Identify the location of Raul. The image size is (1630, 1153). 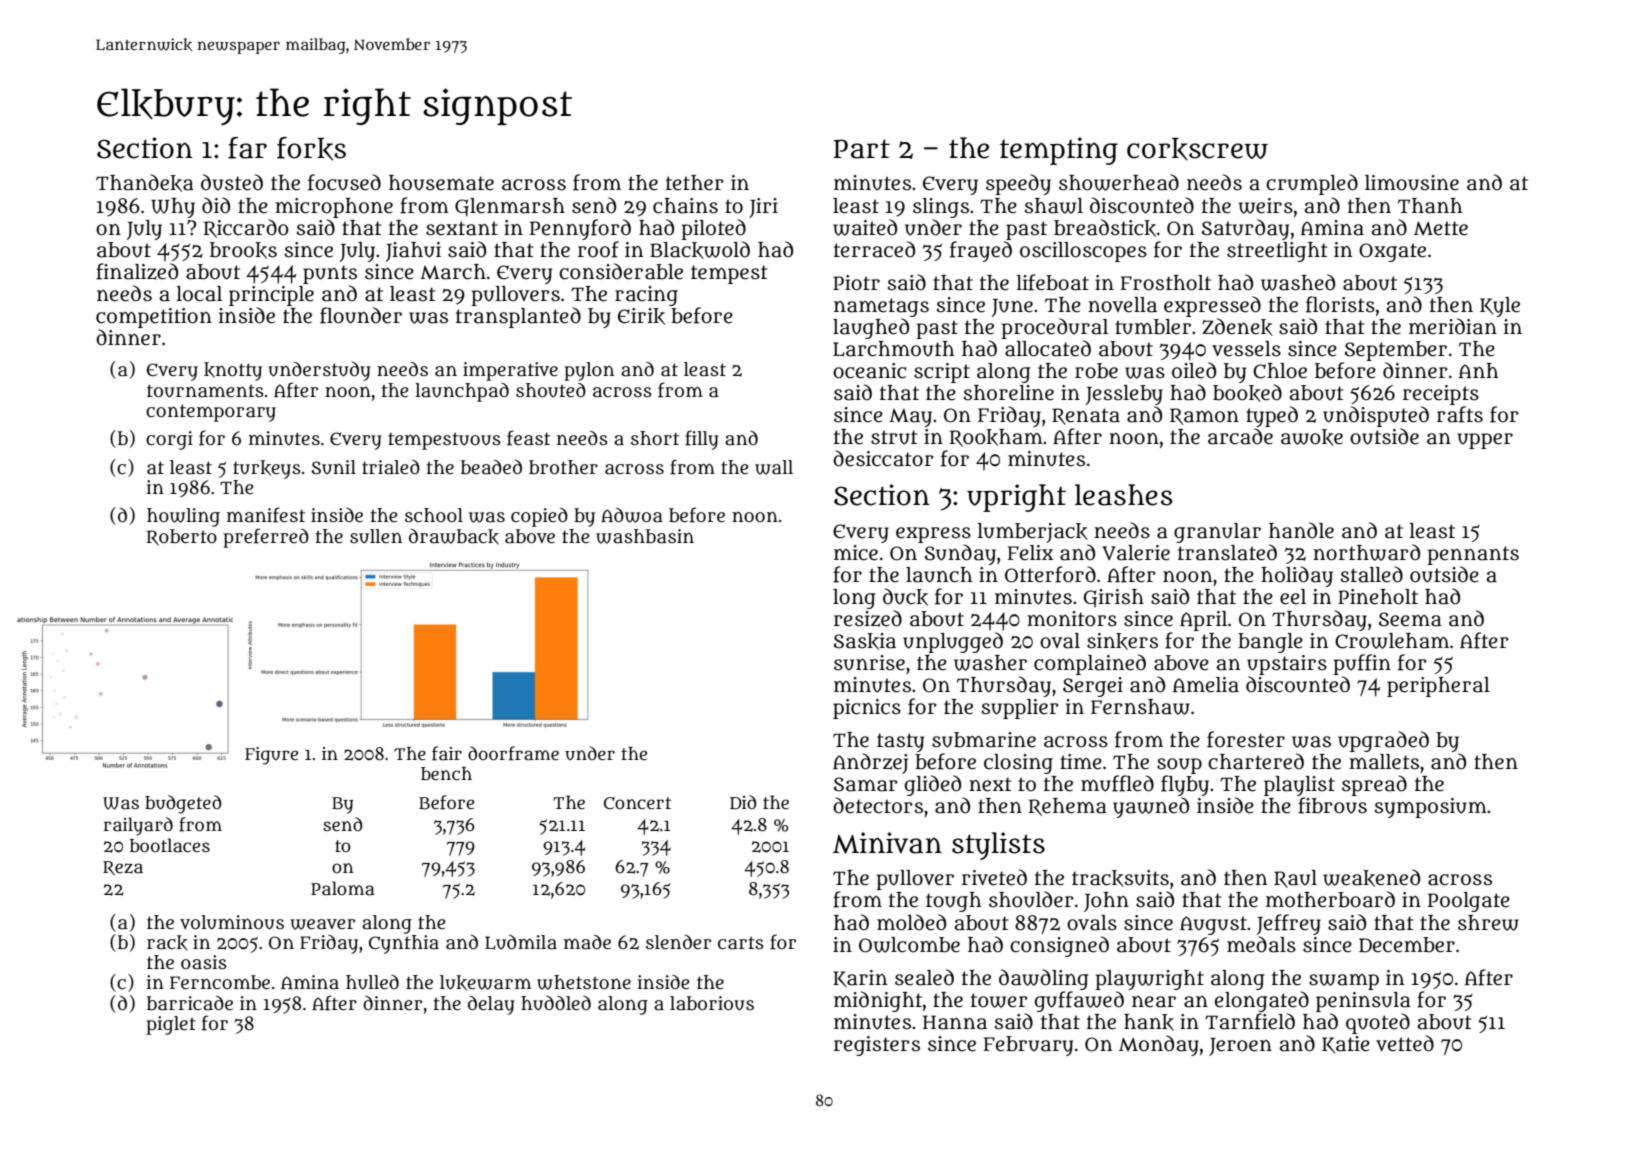
(1295, 879).
